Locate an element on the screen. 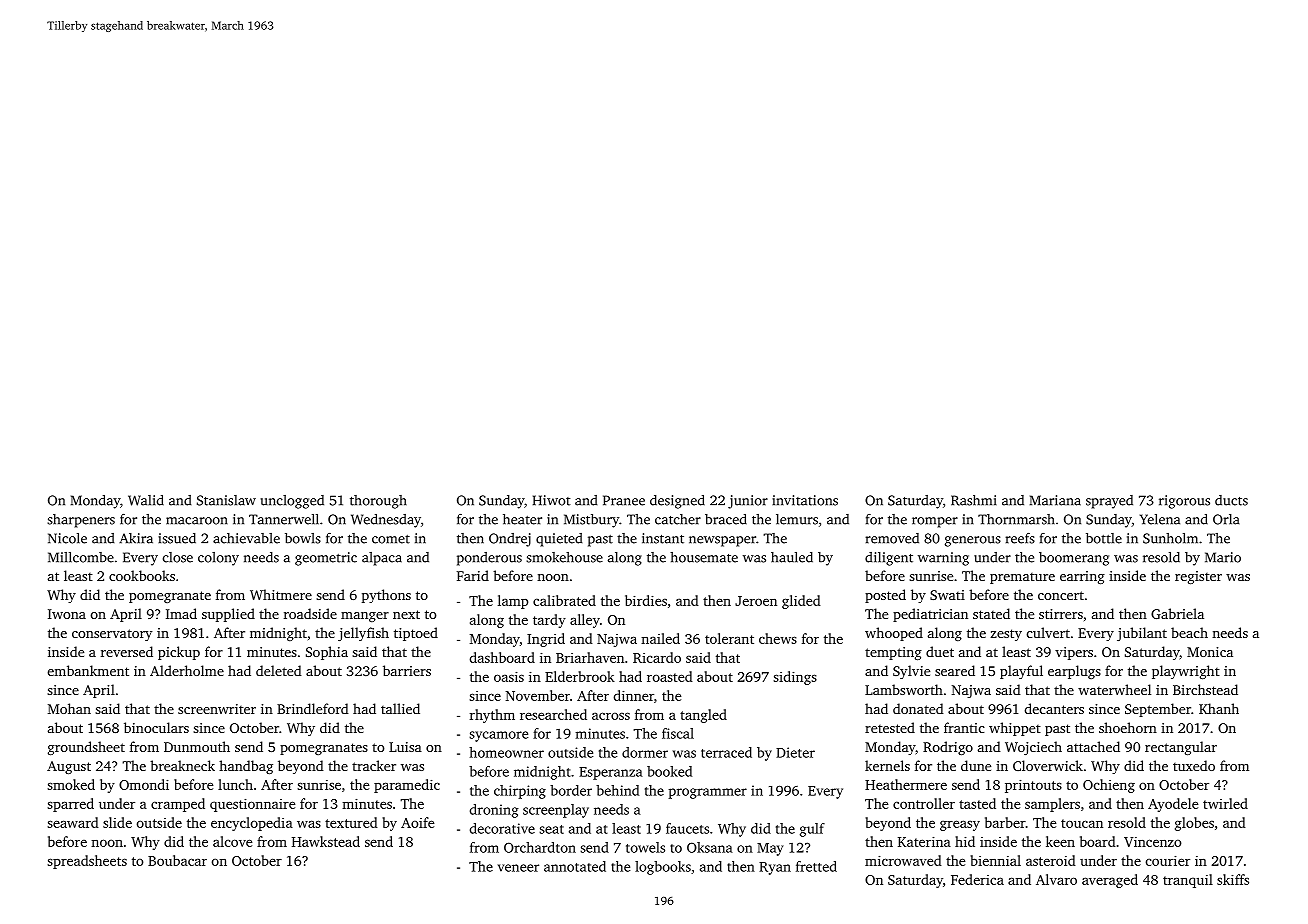 The height and width of the screenshot is (924, 1308). Boubacar is located at coordinates (177, 860).
